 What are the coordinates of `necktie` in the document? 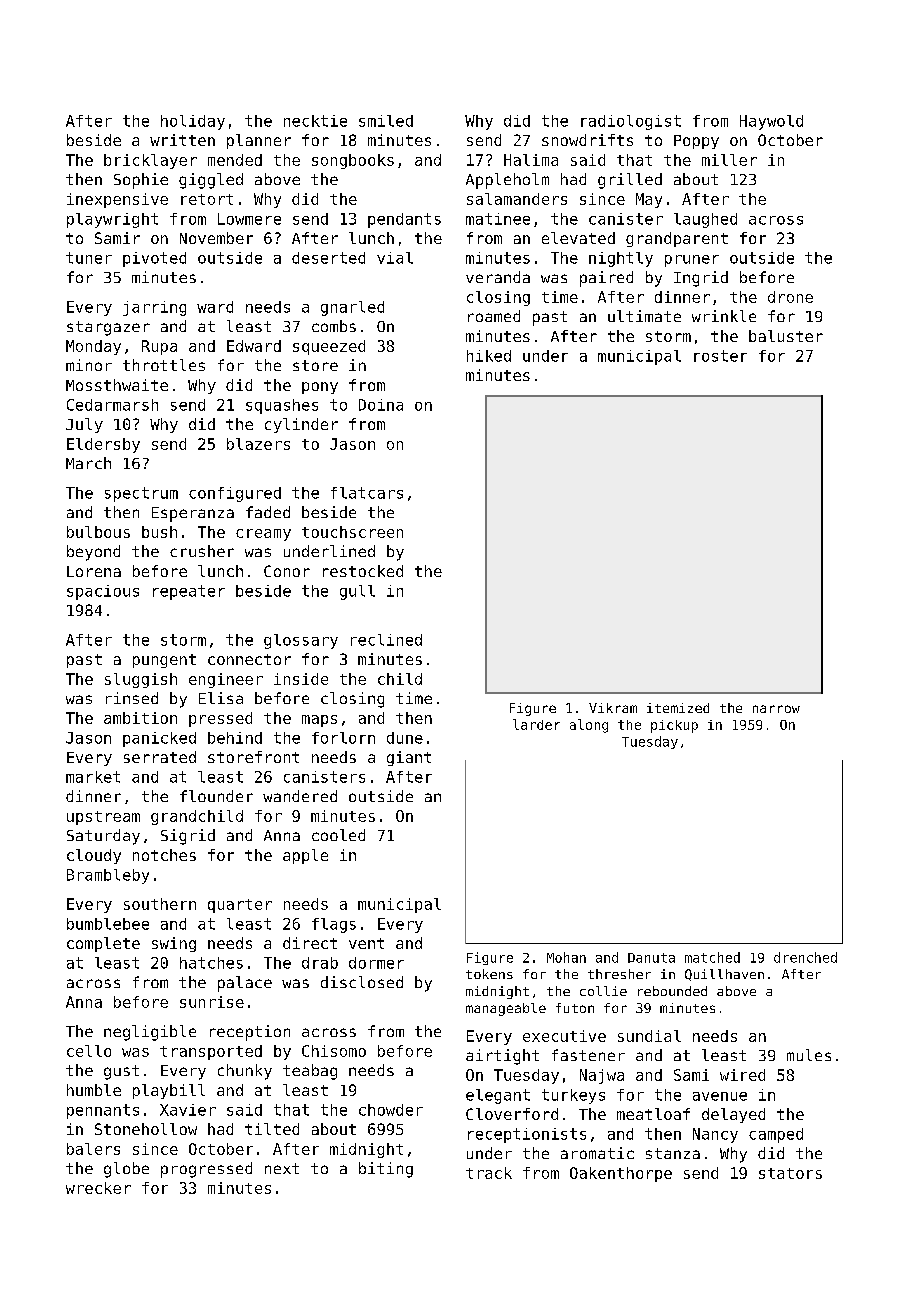 It's located at (315, 121).
